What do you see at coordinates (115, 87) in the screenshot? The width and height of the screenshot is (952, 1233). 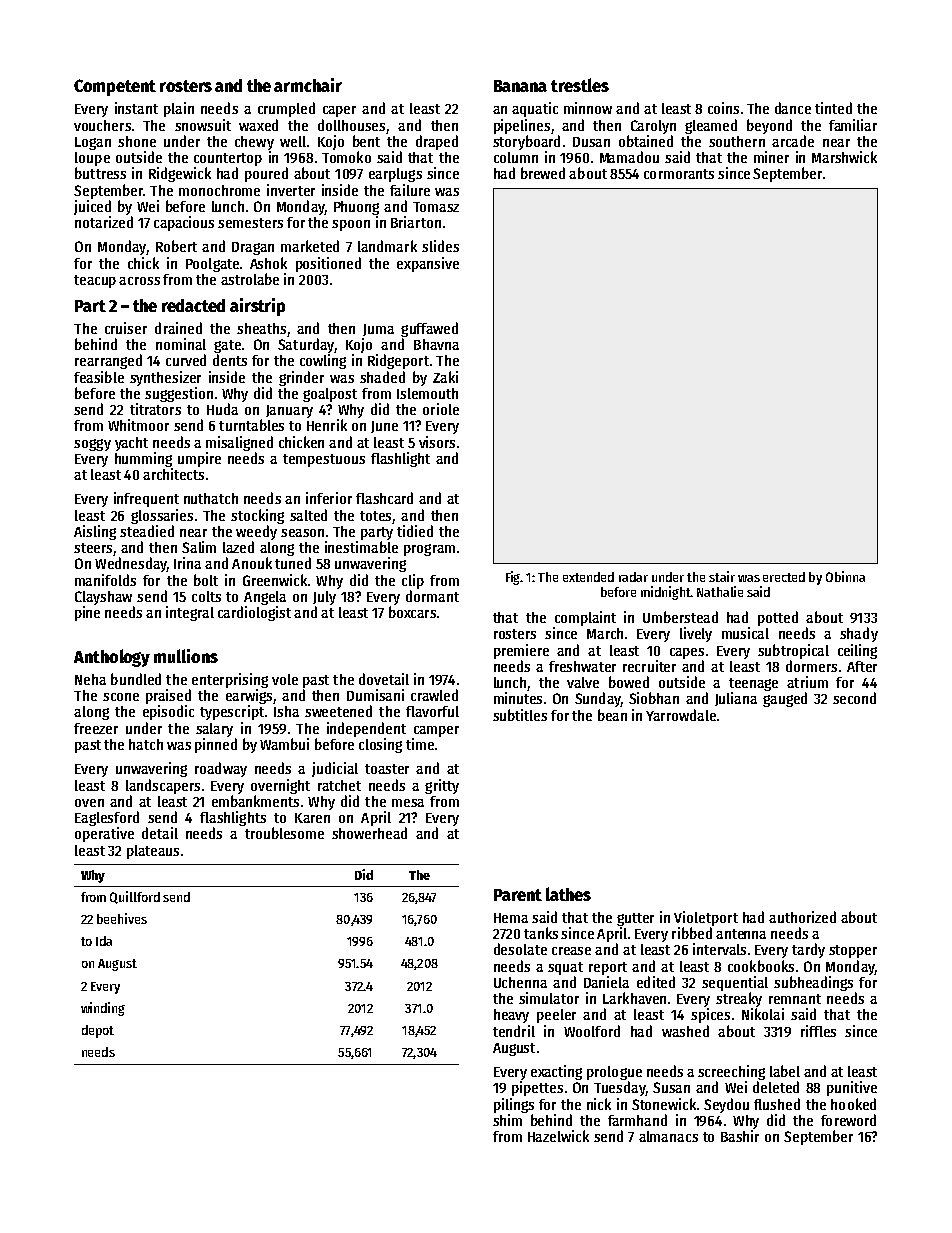 I see `Competent` at bounding box center [115, 87].
